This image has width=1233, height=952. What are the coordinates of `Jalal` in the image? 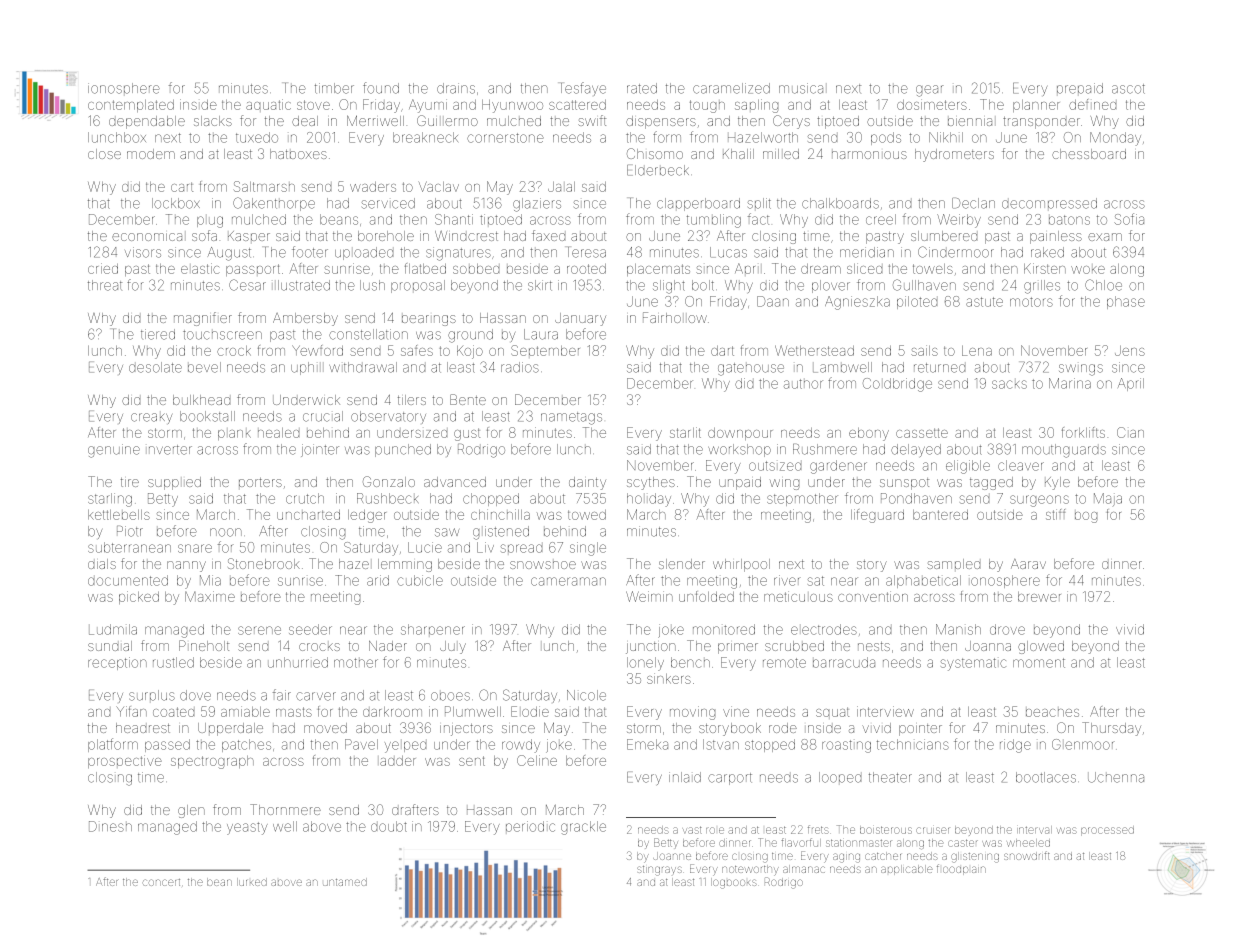 It's located at (561, 187).
